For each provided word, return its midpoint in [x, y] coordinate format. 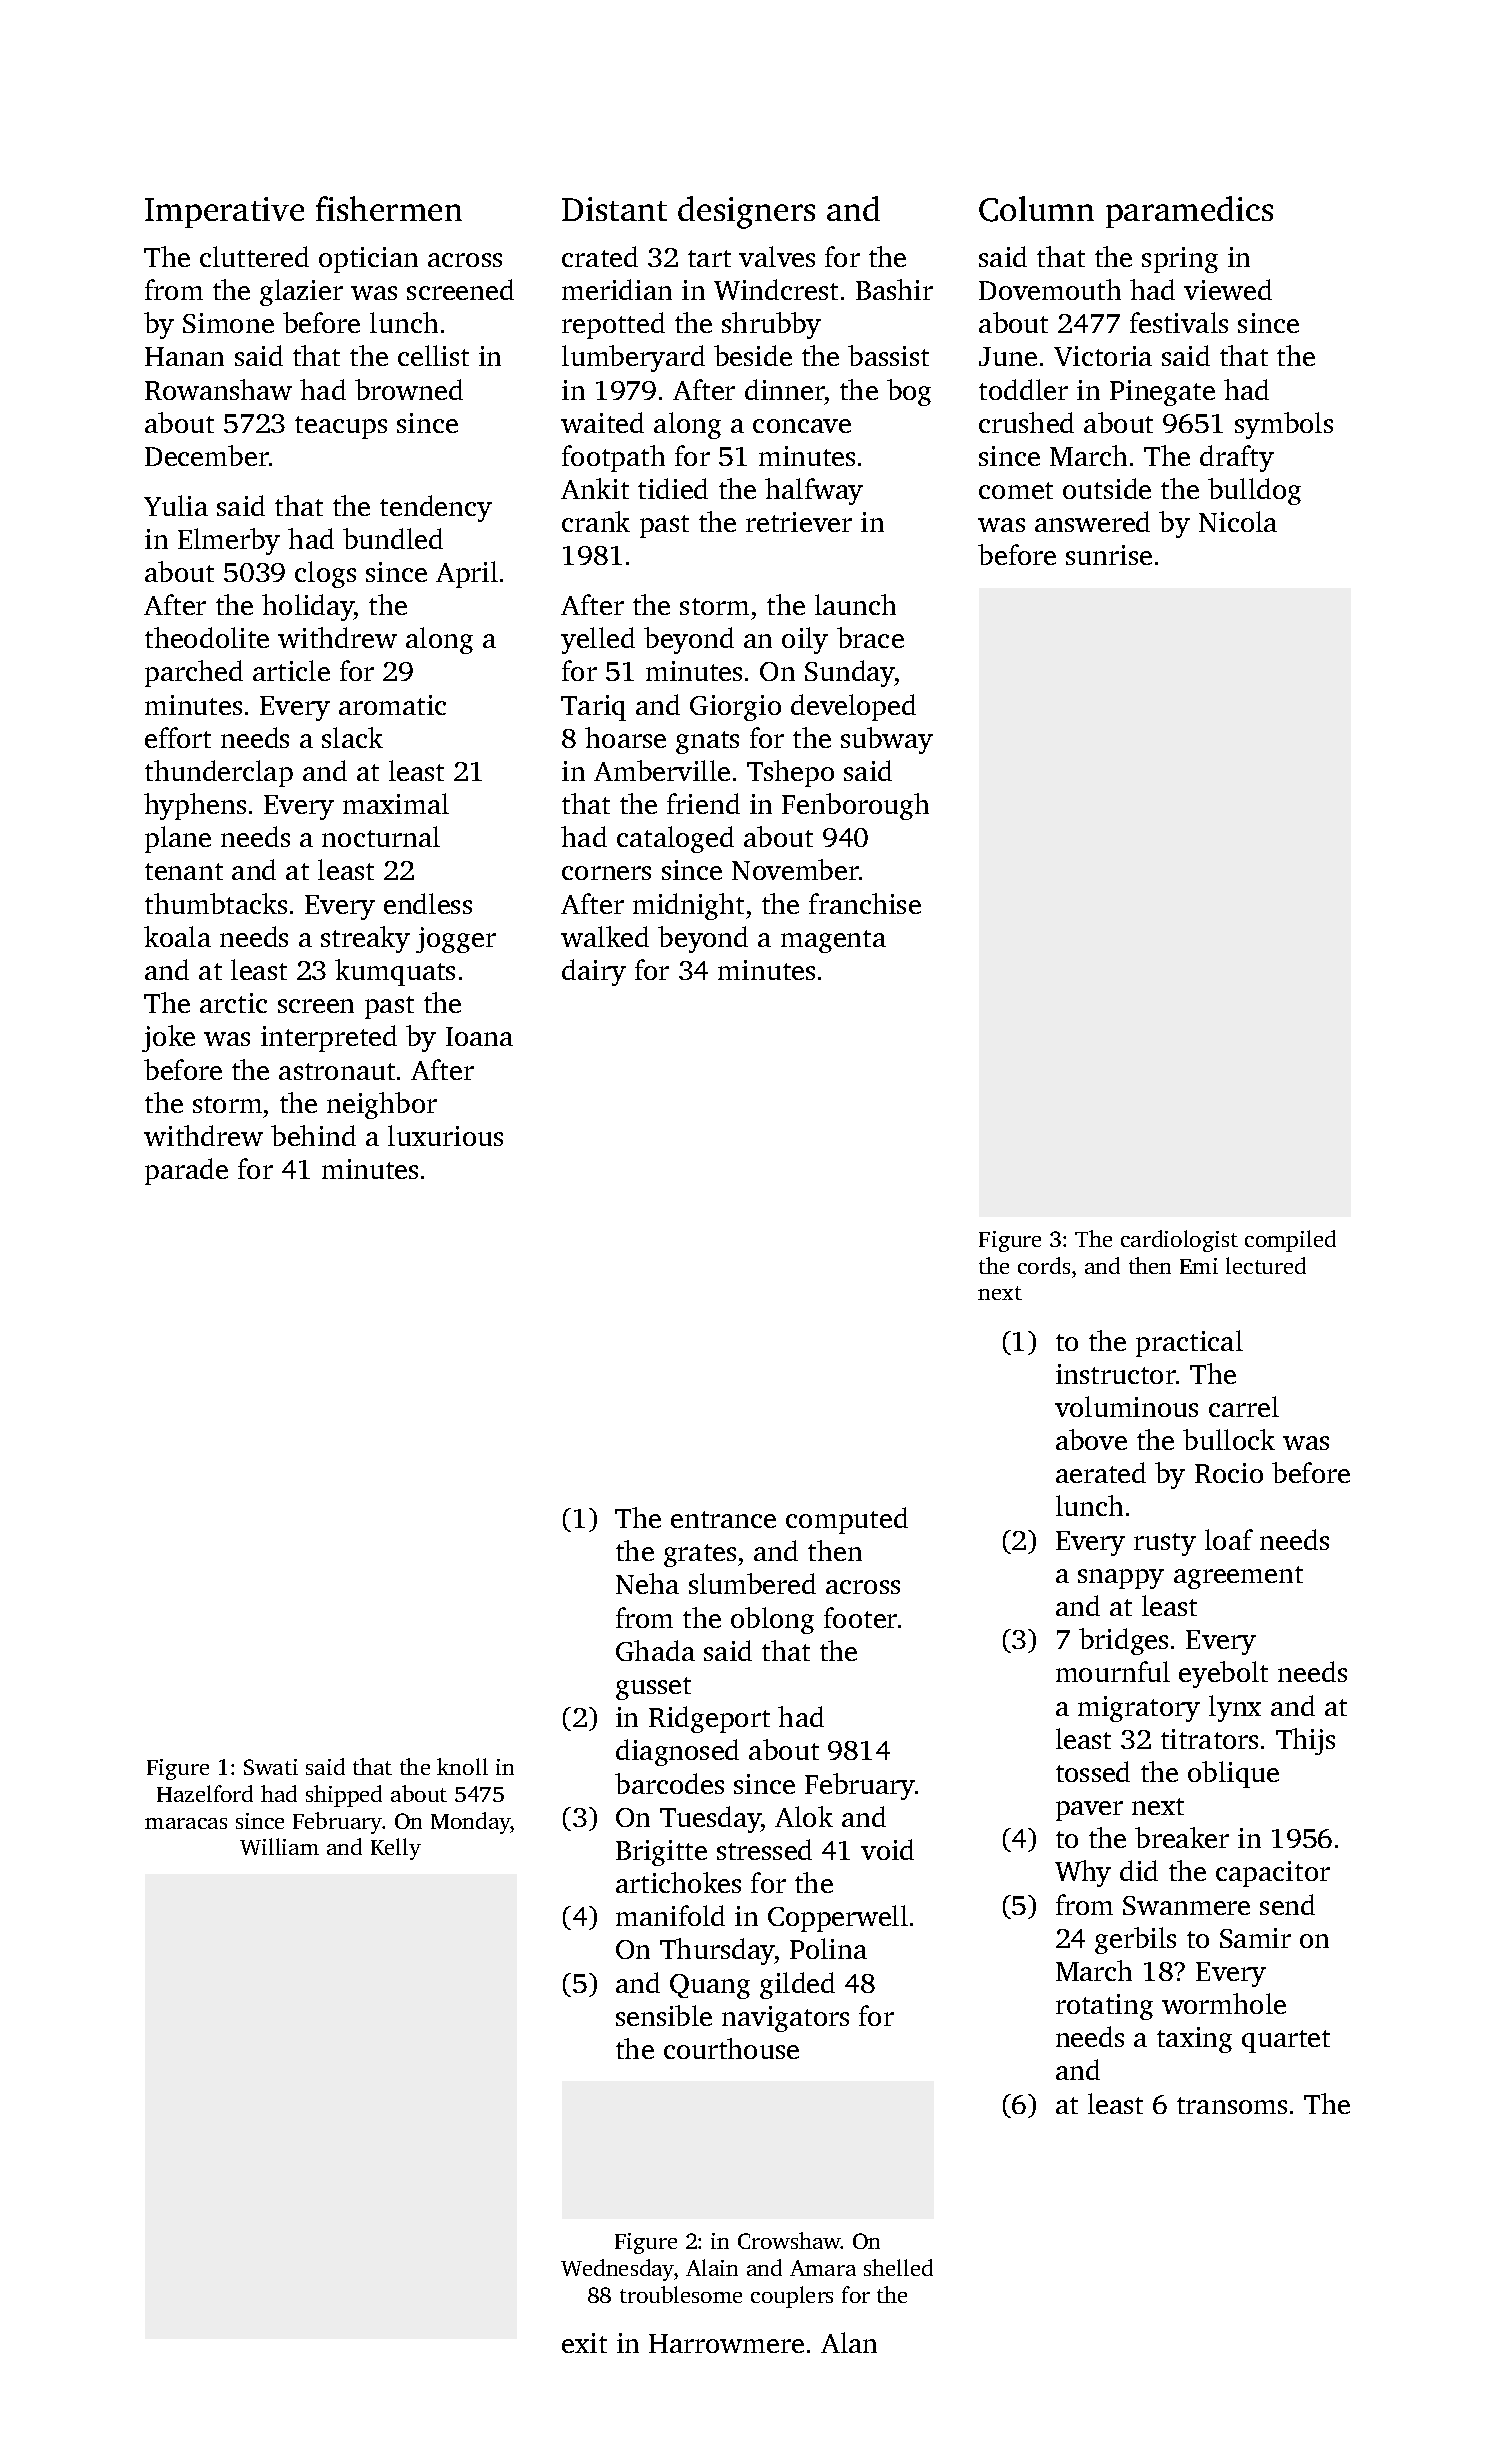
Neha [647, 1583]
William [279, 1846]
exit [584, 2343]
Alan [849, 2342]
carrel [1244, 1406]
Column [1036, 209]
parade [186, 1171]
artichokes [678, 1882]
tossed [1093, 1771]
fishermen [389, 208]
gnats [707, 742]
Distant [614, 209]
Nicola [1238, 521]
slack [352, 737]
